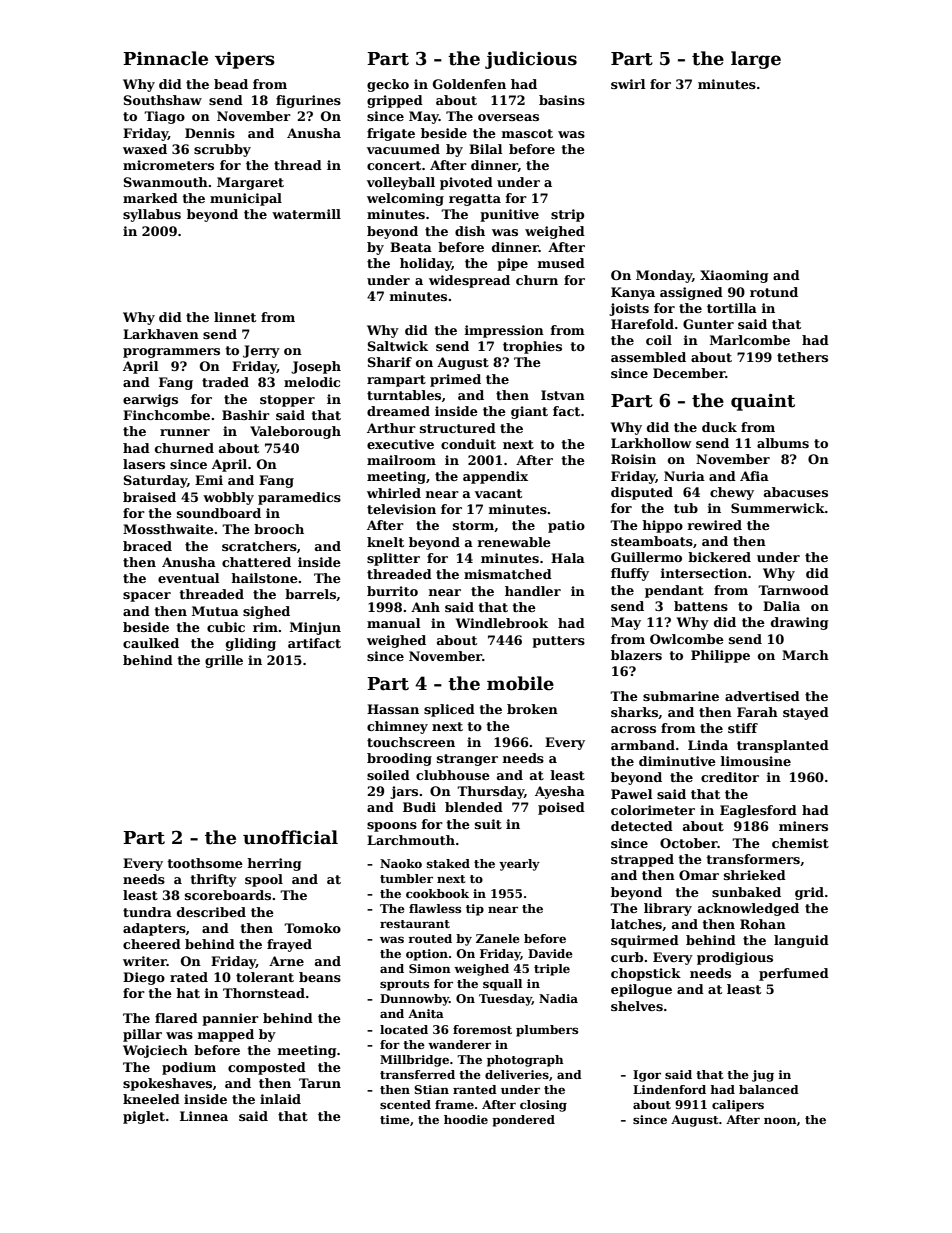  What do you see at coordinates (395, 1119) in the image?
I see `time` at bounding box center [395, 1119].
